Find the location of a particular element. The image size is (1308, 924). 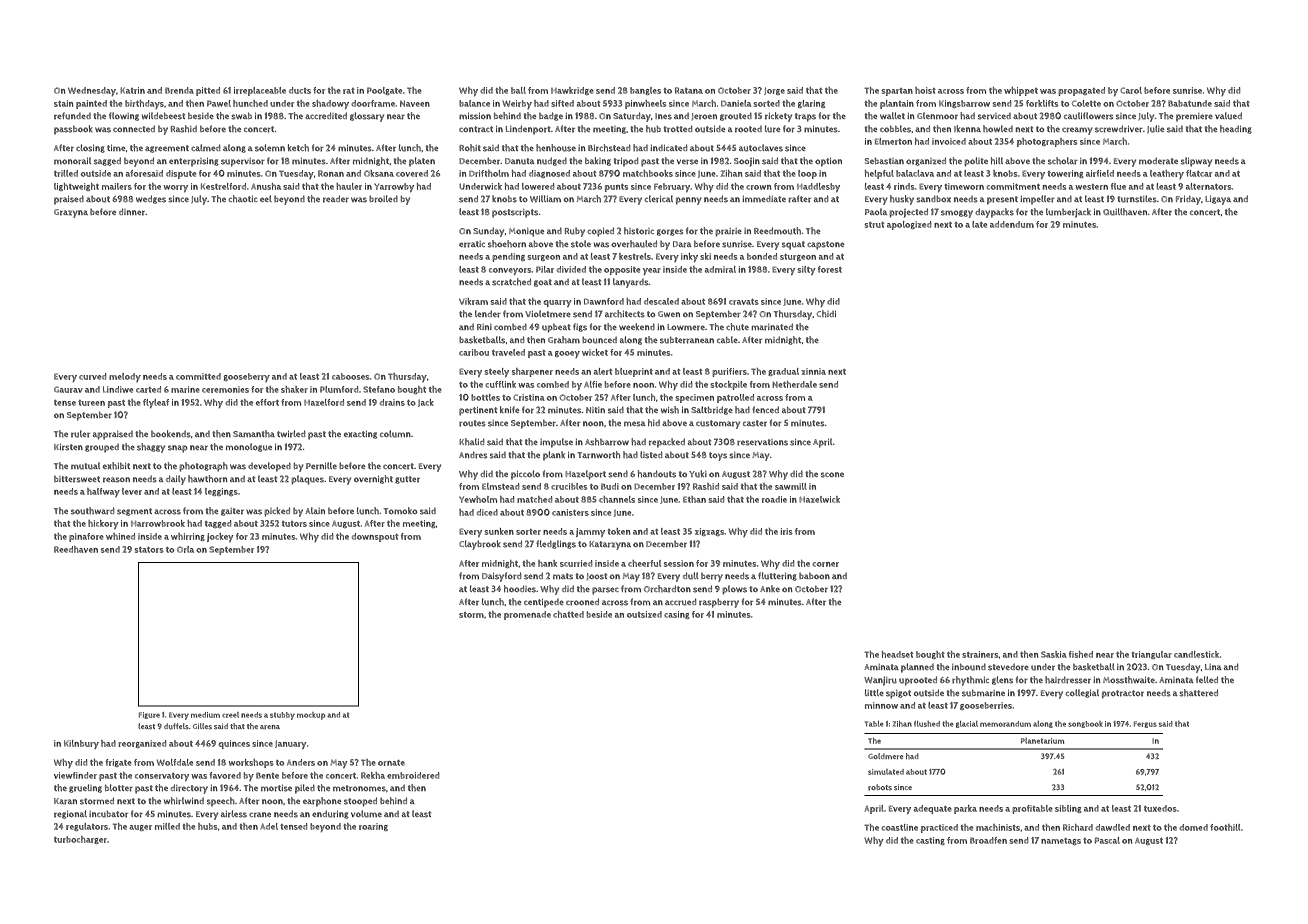

addendum is located at coordinates (1012, 224).
